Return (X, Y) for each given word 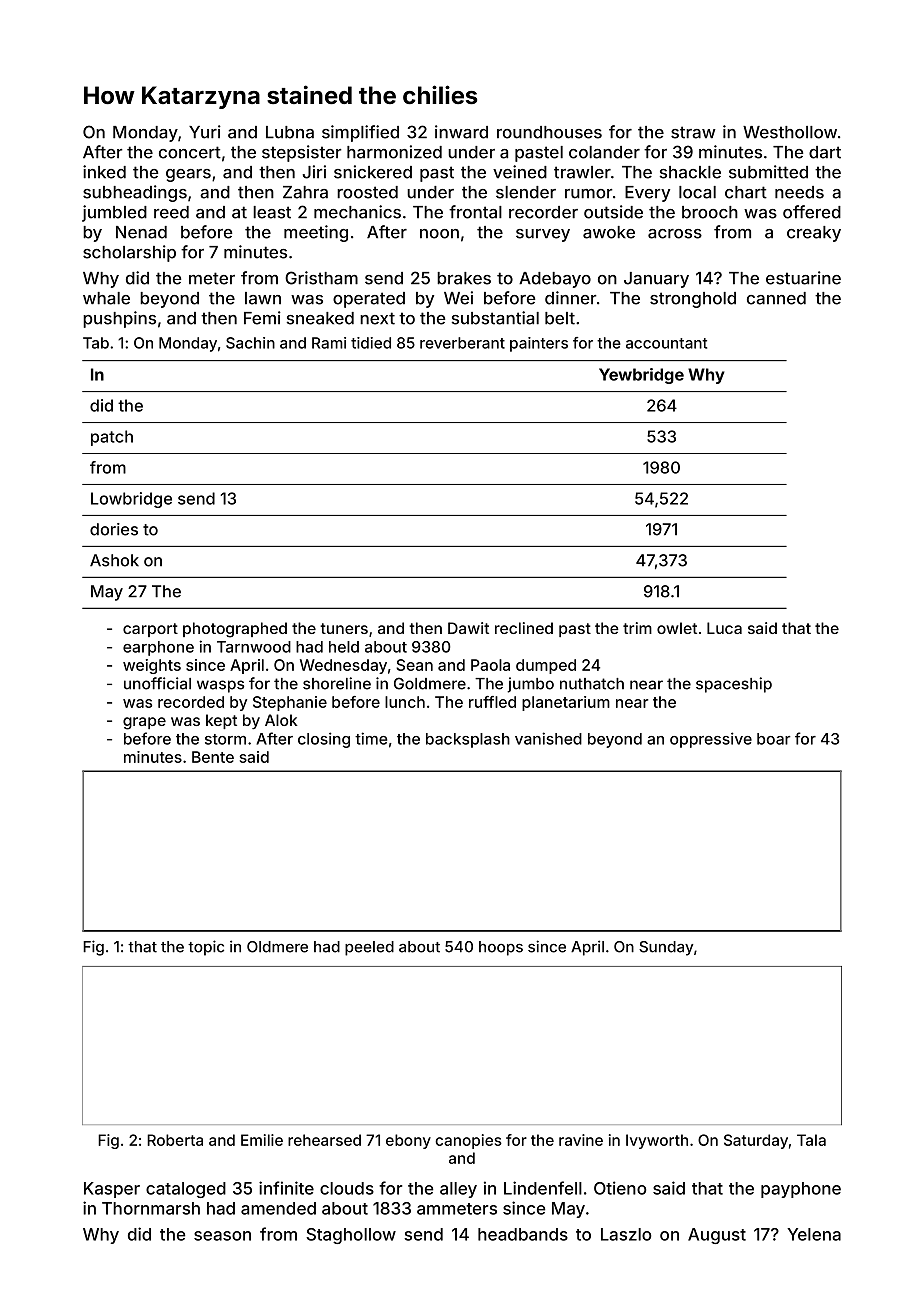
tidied (371, 343)
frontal (475, 212)
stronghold (693, 300)
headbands (523, 1234)
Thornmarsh (151, 1208)
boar (774, 739)
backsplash (468, 740)
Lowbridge (131, 500)
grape (144, 723)
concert (190, 152)
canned (776, 298)
